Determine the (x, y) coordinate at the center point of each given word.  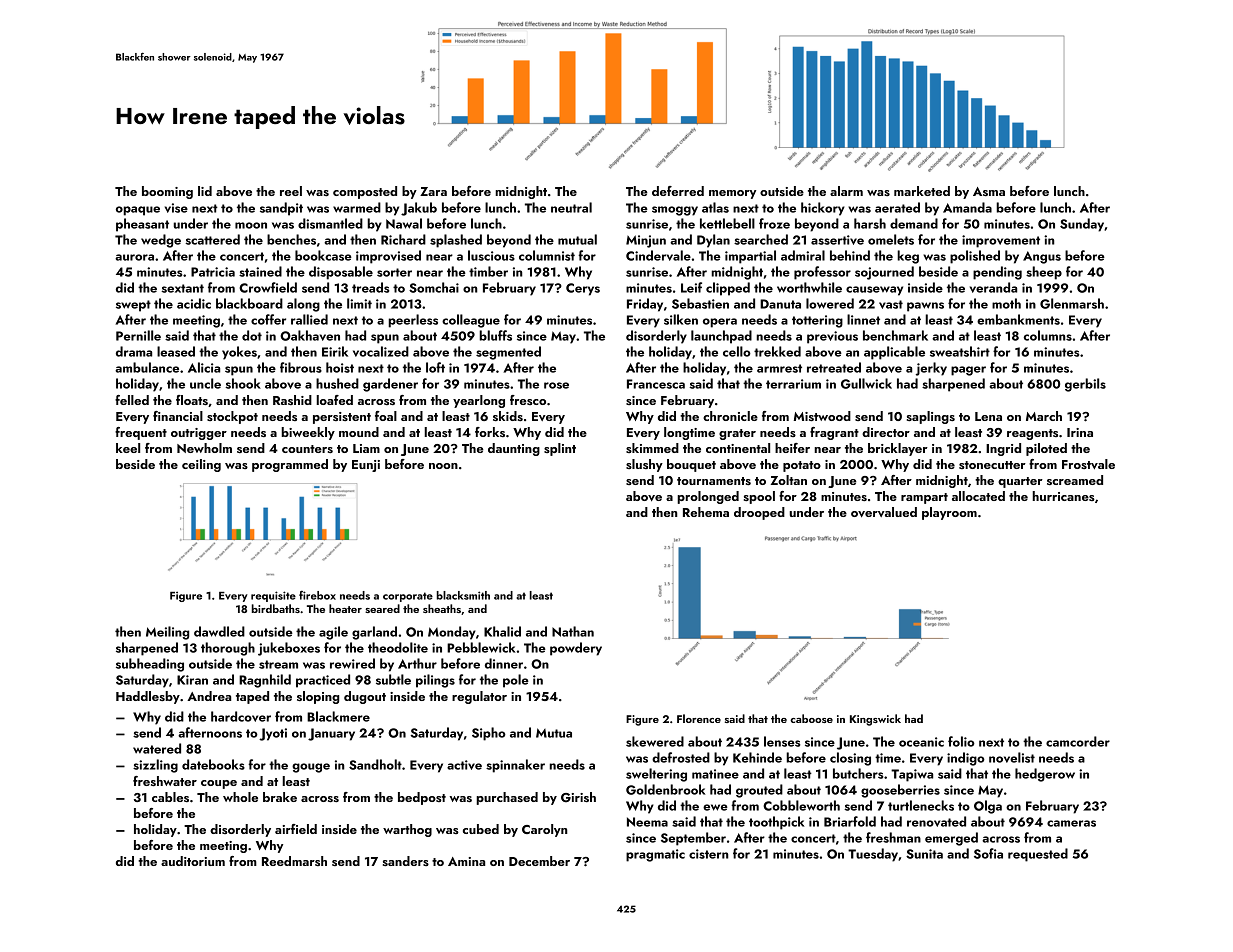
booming (167, 192)
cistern (708, 854)
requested (1038, 855)
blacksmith (463, 595)
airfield (296, 829)
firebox (317, 595)
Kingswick (875, 720)
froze (774, 223)
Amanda (967, 207)
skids (508, 416)
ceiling (201, 465)
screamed (1075, 480)
